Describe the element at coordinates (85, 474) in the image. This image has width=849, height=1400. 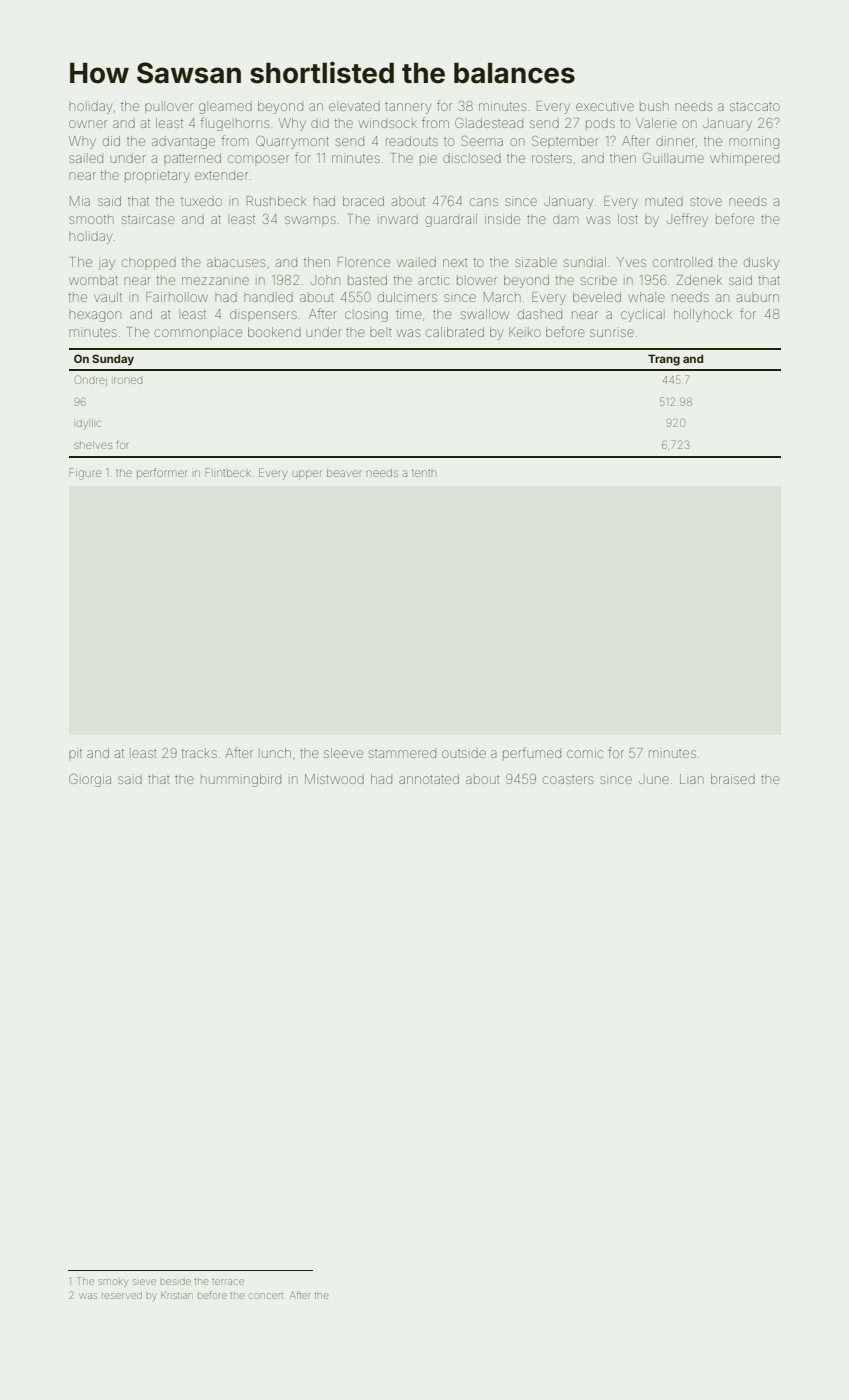
I see `Figure` at that location.
